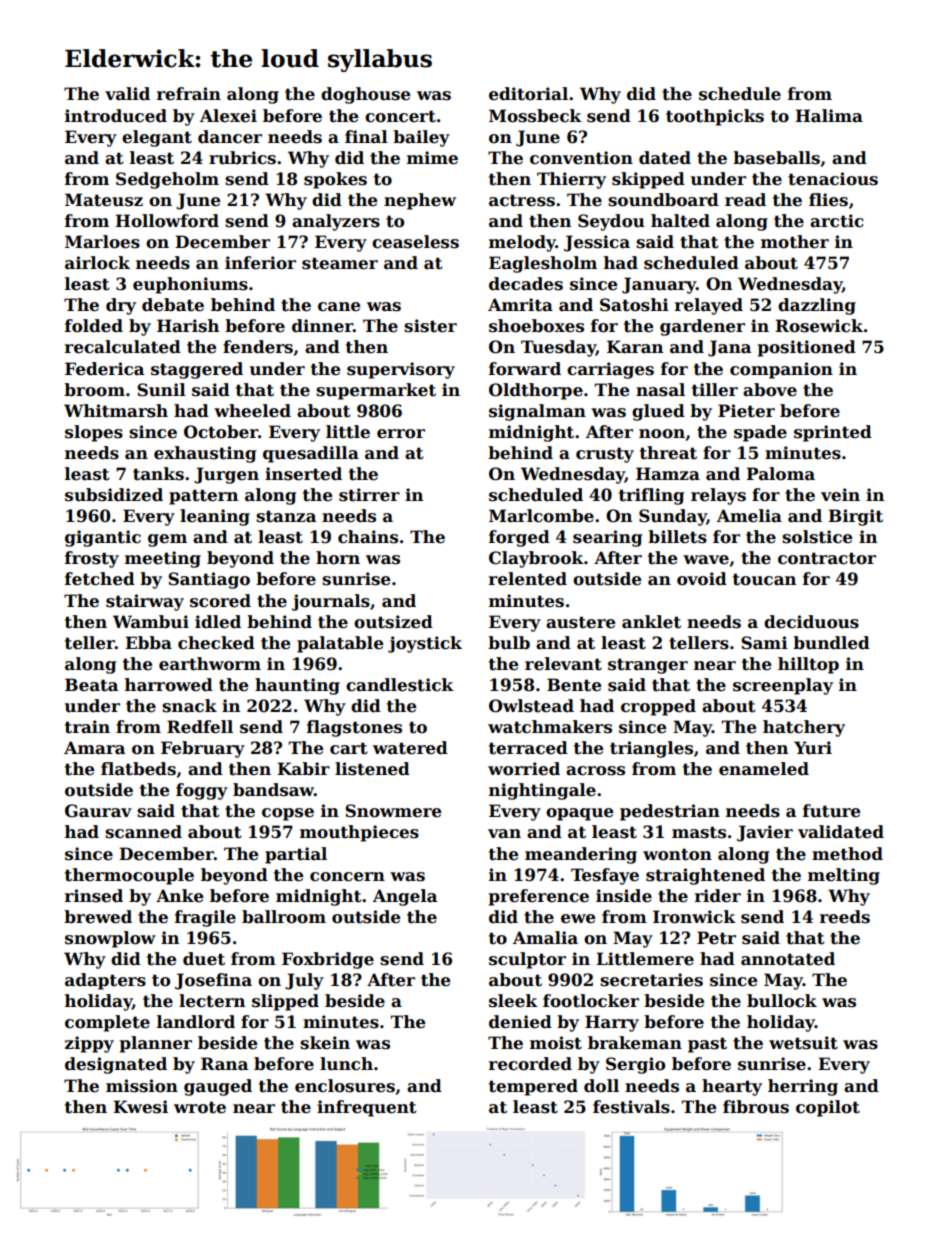 This screenshot has width=952, height=1233. I want to click on dazzling, so click(817, 306).
